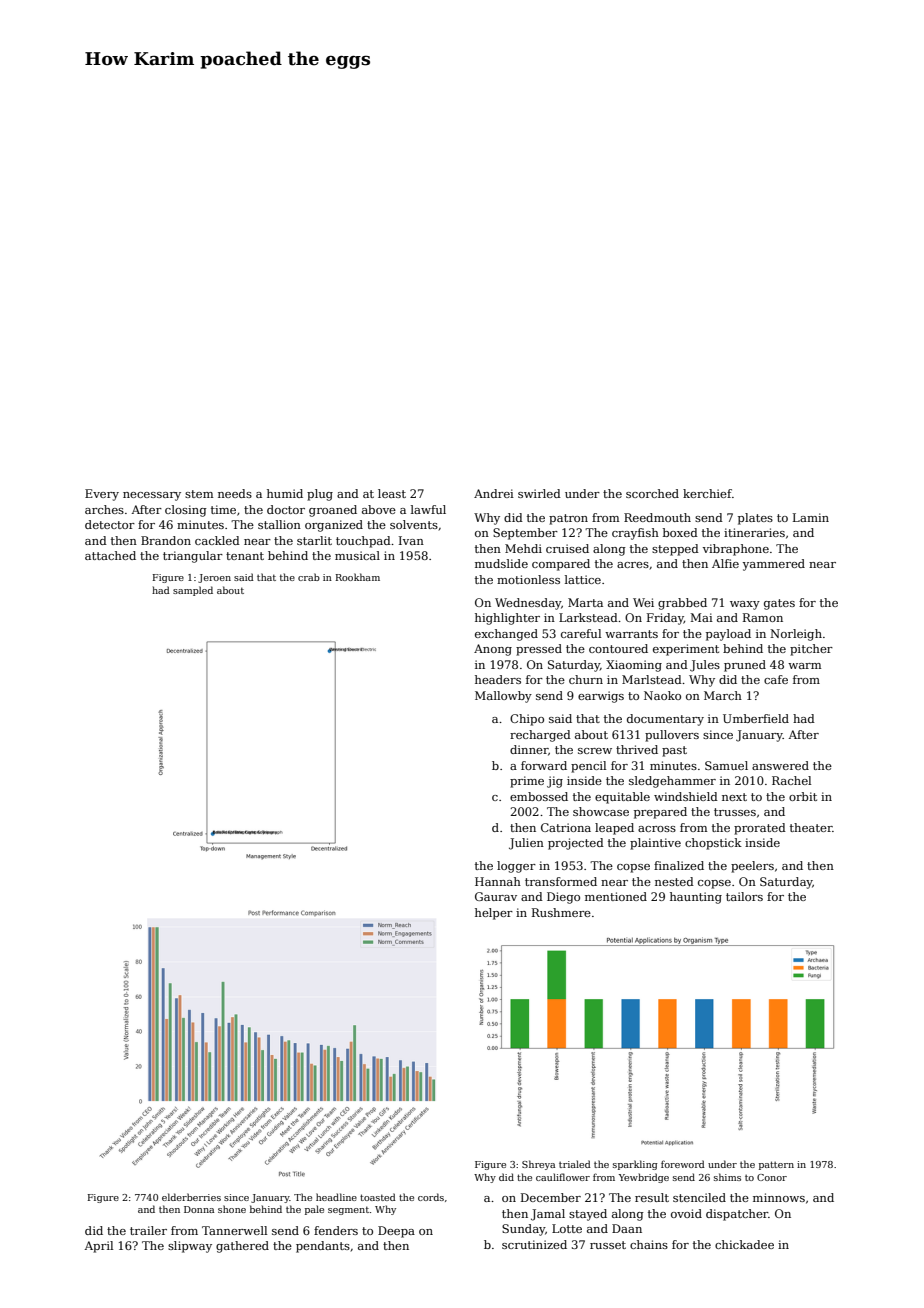 The height and width of the screenshot is (1308, 924). What do you see at coordinates (498, 881) in the screenshot?
I see `Hannah` at bounding box center [498, 881].
